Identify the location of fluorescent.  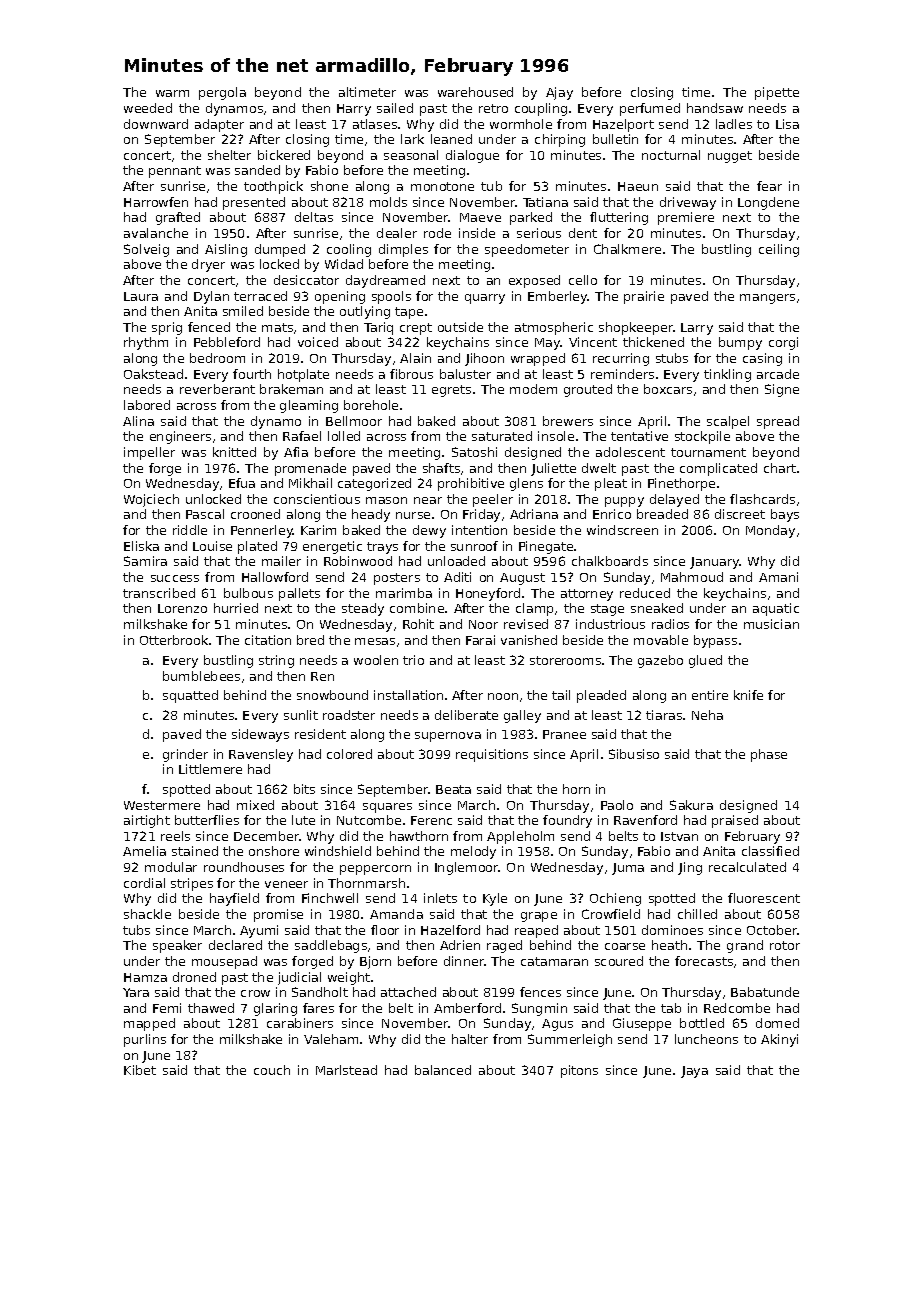
(764, 898).
